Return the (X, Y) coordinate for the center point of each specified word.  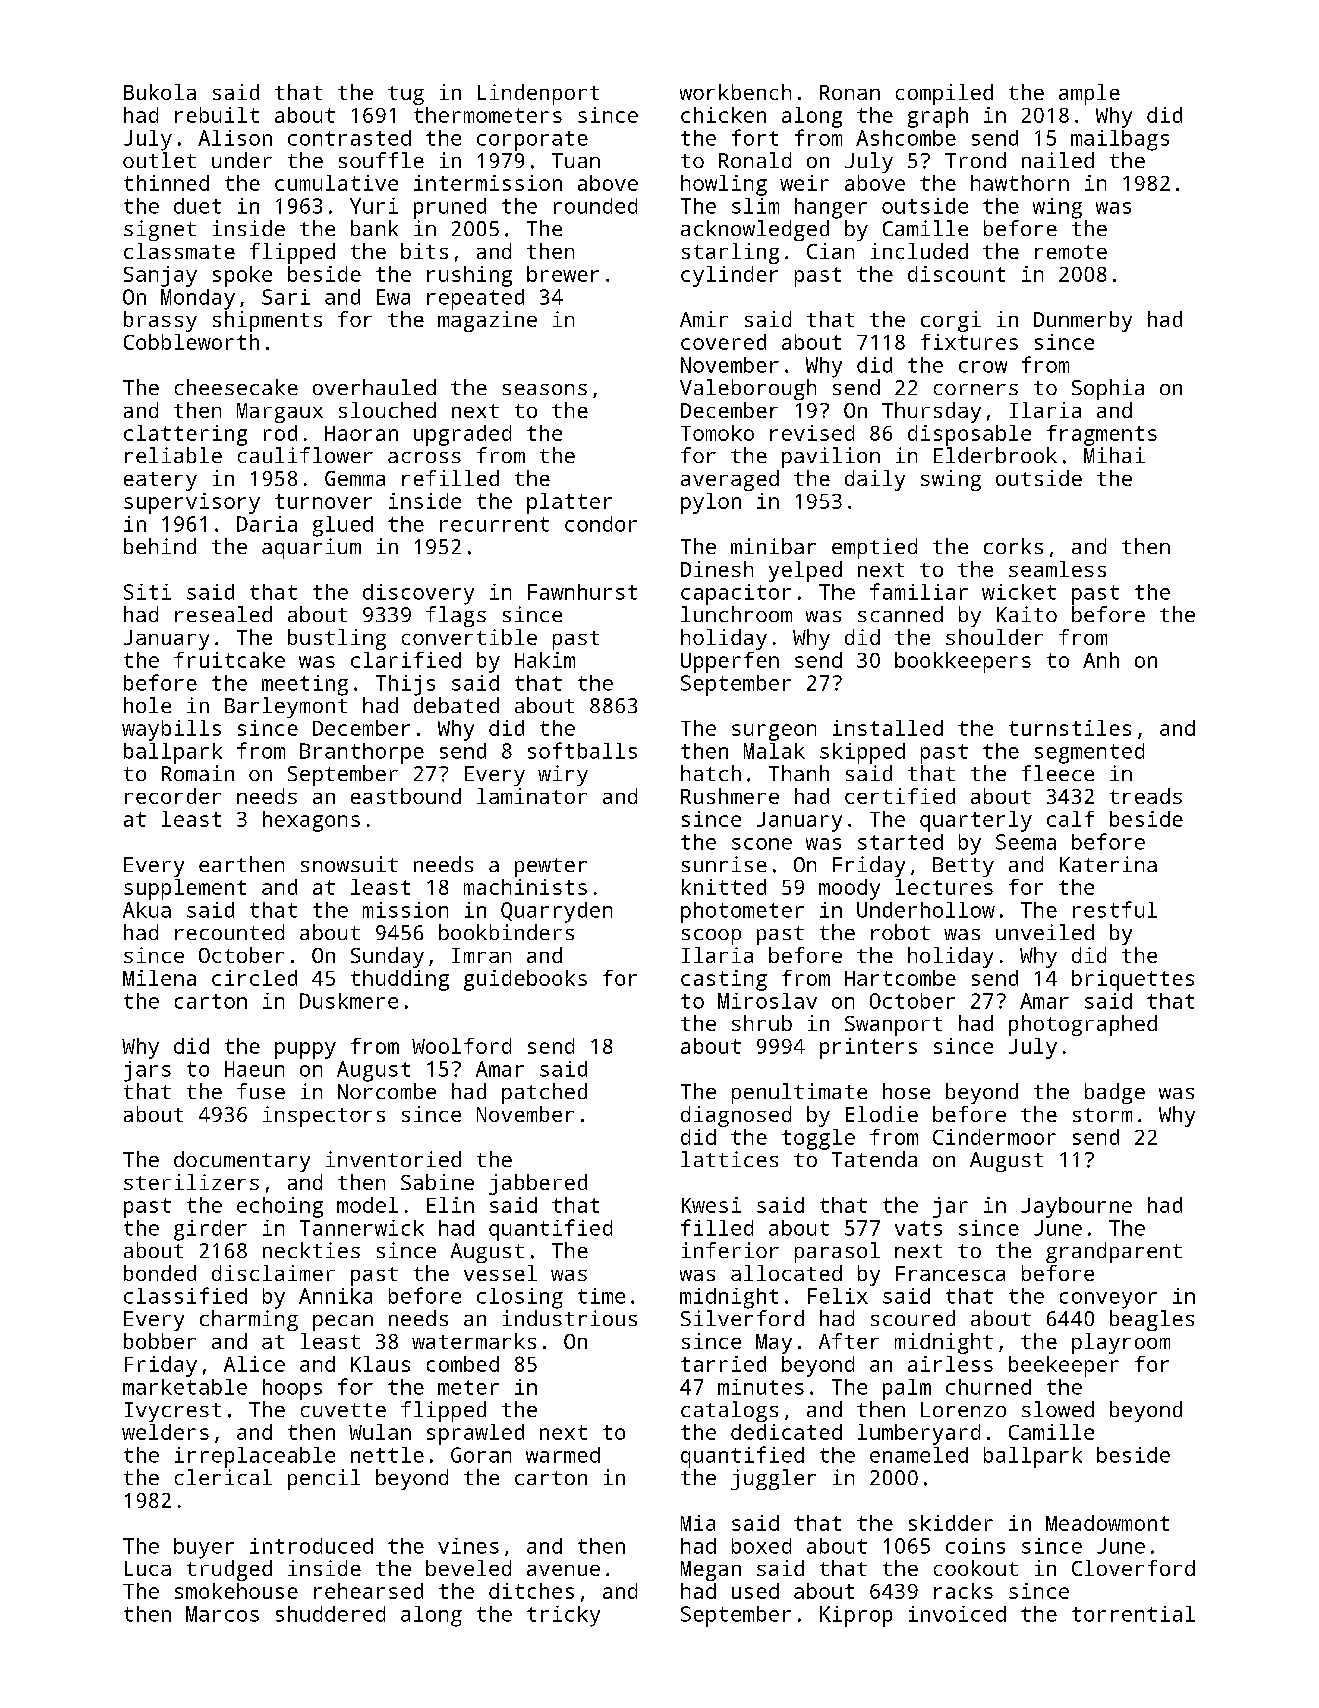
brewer (563, 274)
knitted (724, 887)
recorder (173, 796)
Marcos (222, 1614)
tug (406, 95)
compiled (944, 94)
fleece (1058, 773)
